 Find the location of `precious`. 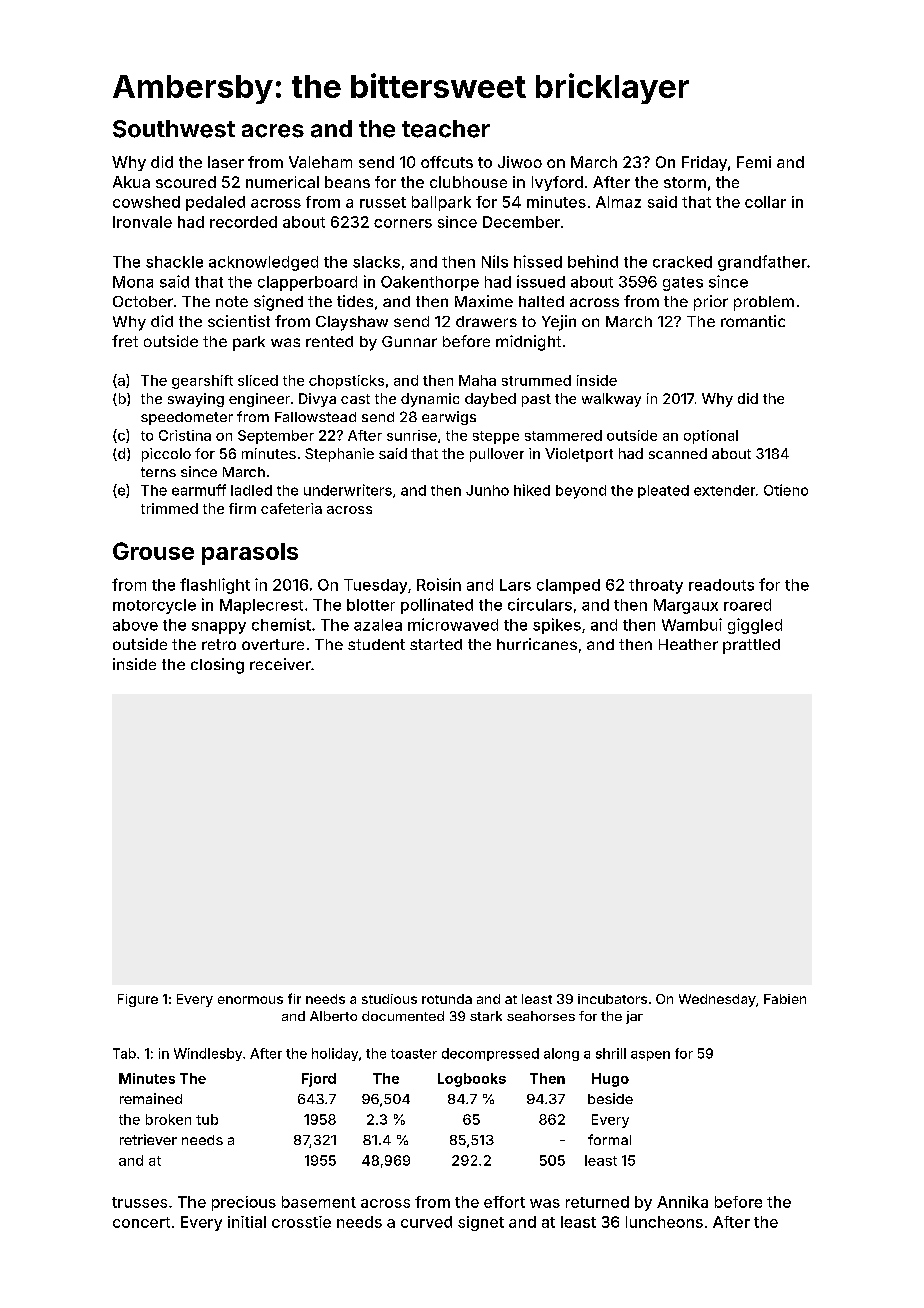

precious is located at coordinates (244, 1203).
